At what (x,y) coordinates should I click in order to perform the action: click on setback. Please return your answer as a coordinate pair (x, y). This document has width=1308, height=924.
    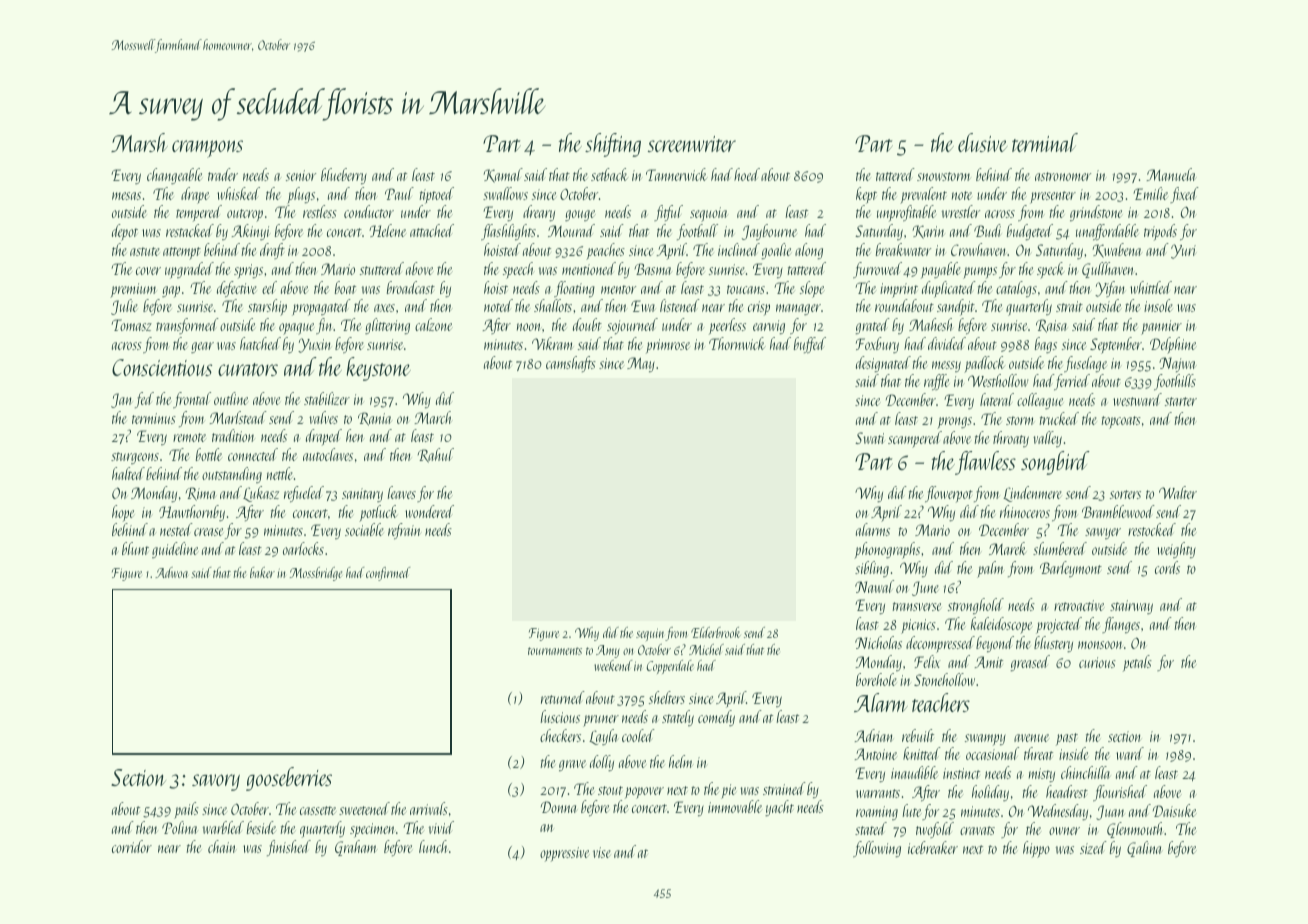
    Looking at the image, I should click on (609, 174).
